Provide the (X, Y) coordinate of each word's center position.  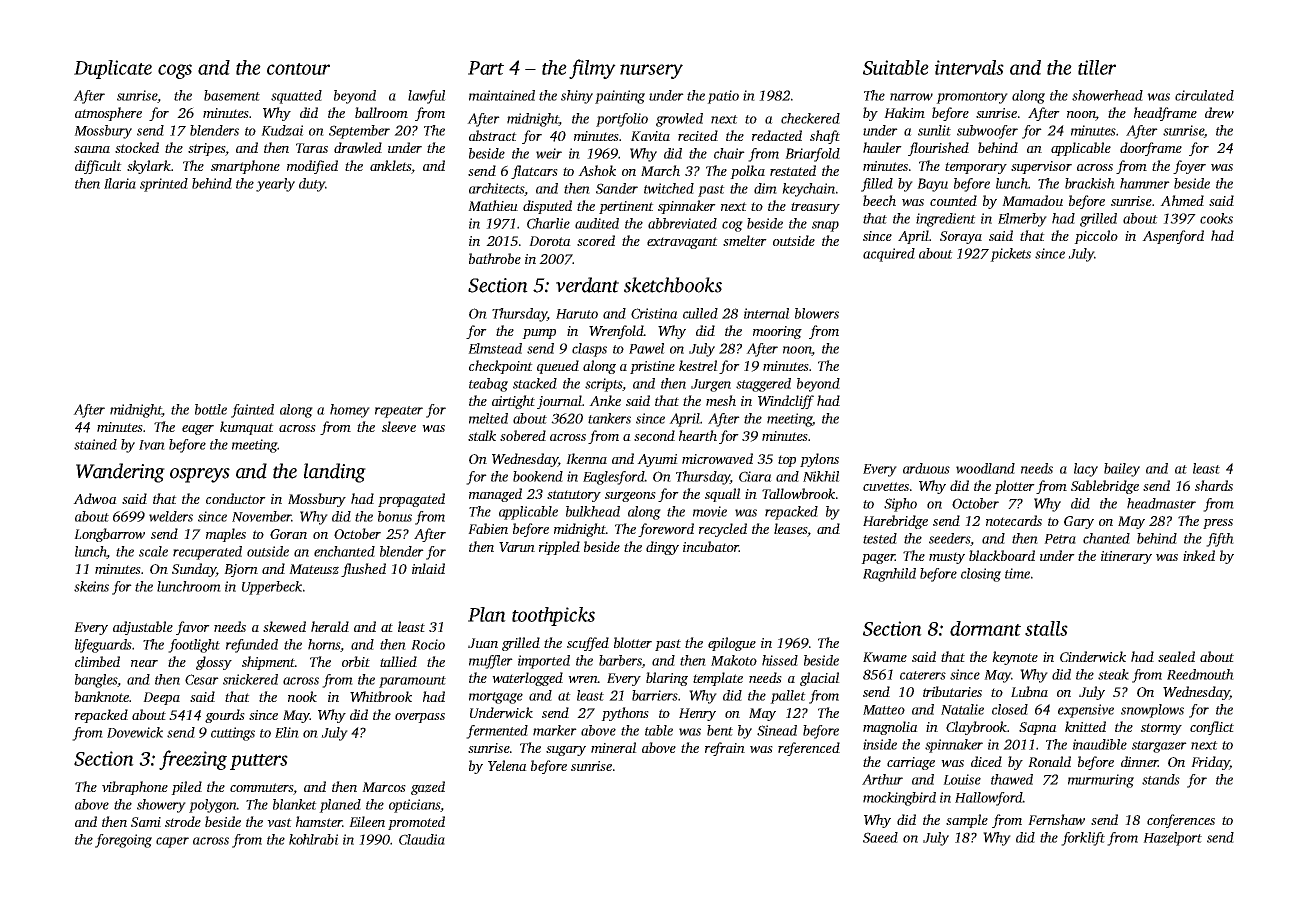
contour (298, 69)
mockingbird (899, 799)
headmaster (1161, 503)
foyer (1189, 167)
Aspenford (1173, 237)
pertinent (626, 207)
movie (710, 511)
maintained (502, 95)
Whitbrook (381, 696)
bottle (211, 409)
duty (312, 185)
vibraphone (135, 788)
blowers (817, 313)
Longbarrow (109, 535)
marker (555, 730)
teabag (488, 385)
